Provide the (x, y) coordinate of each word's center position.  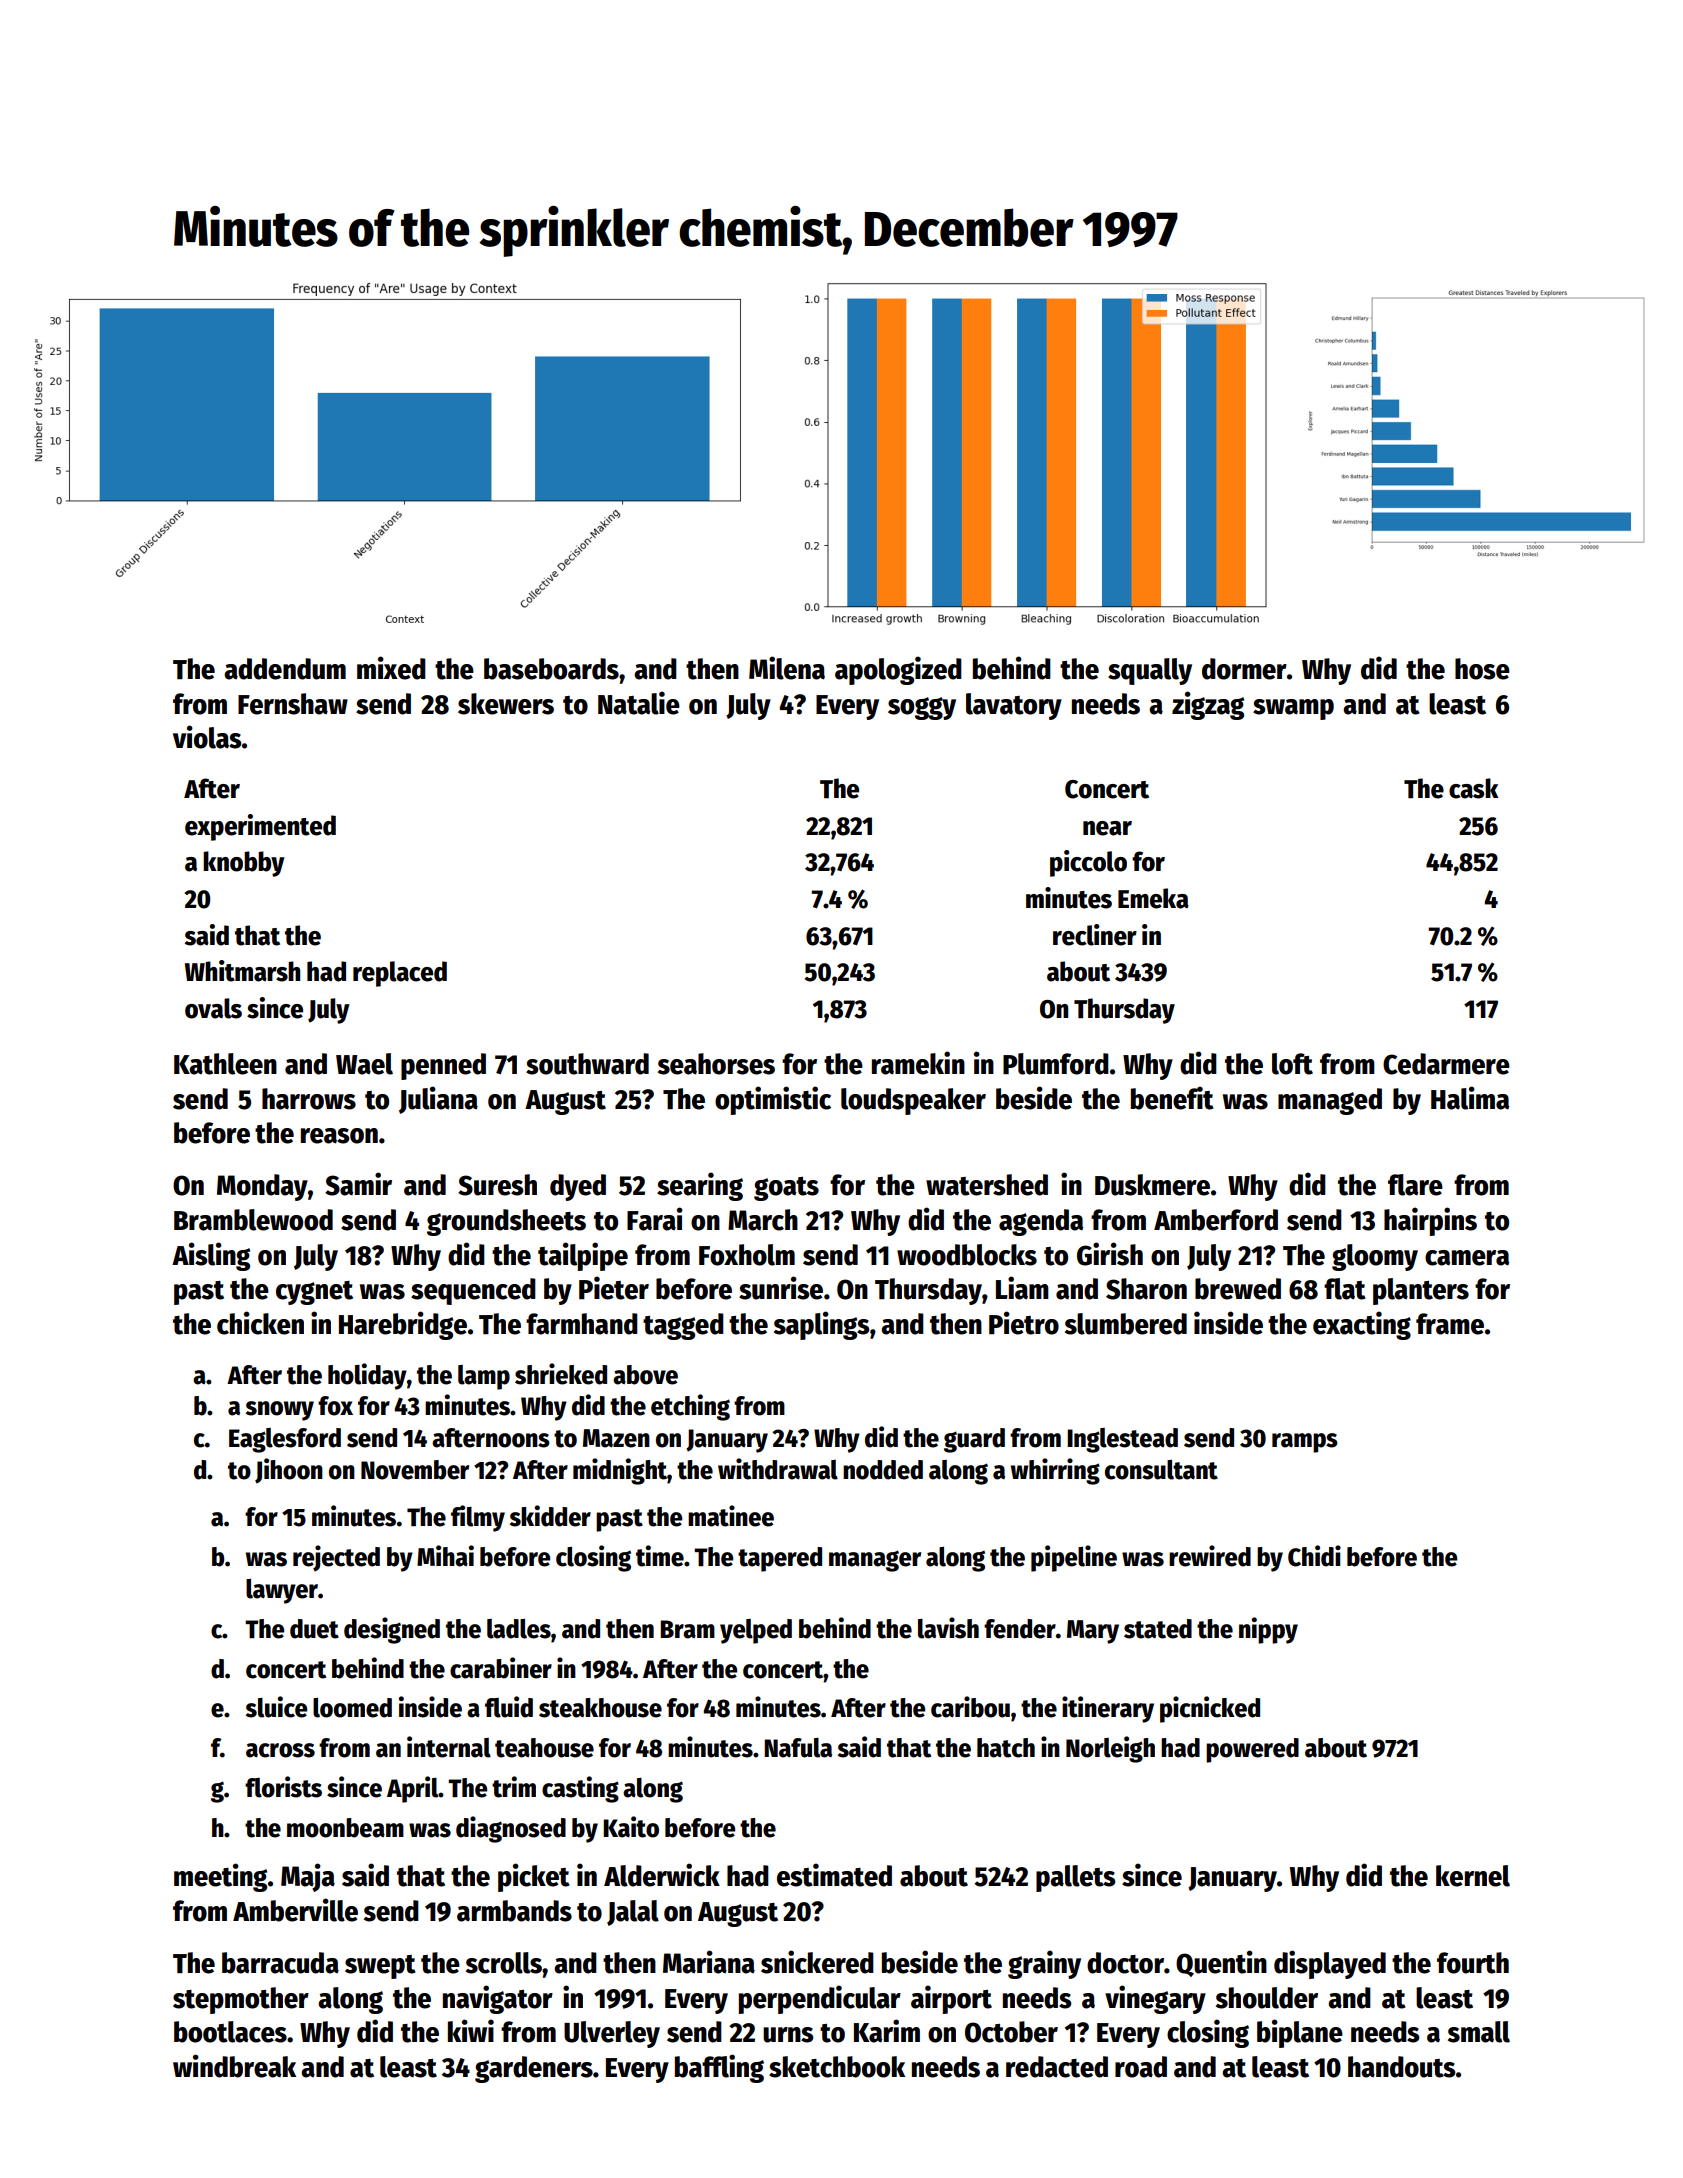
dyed (578, 1187)
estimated (834, 1875)
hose (1482, 669)
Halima (1470, 1098)
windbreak (234, 2066)
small (1479, 2032)
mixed (391, 668)
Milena (787, 668)
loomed (352, 1708)
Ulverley (612, 2034)
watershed (987, 1185)
